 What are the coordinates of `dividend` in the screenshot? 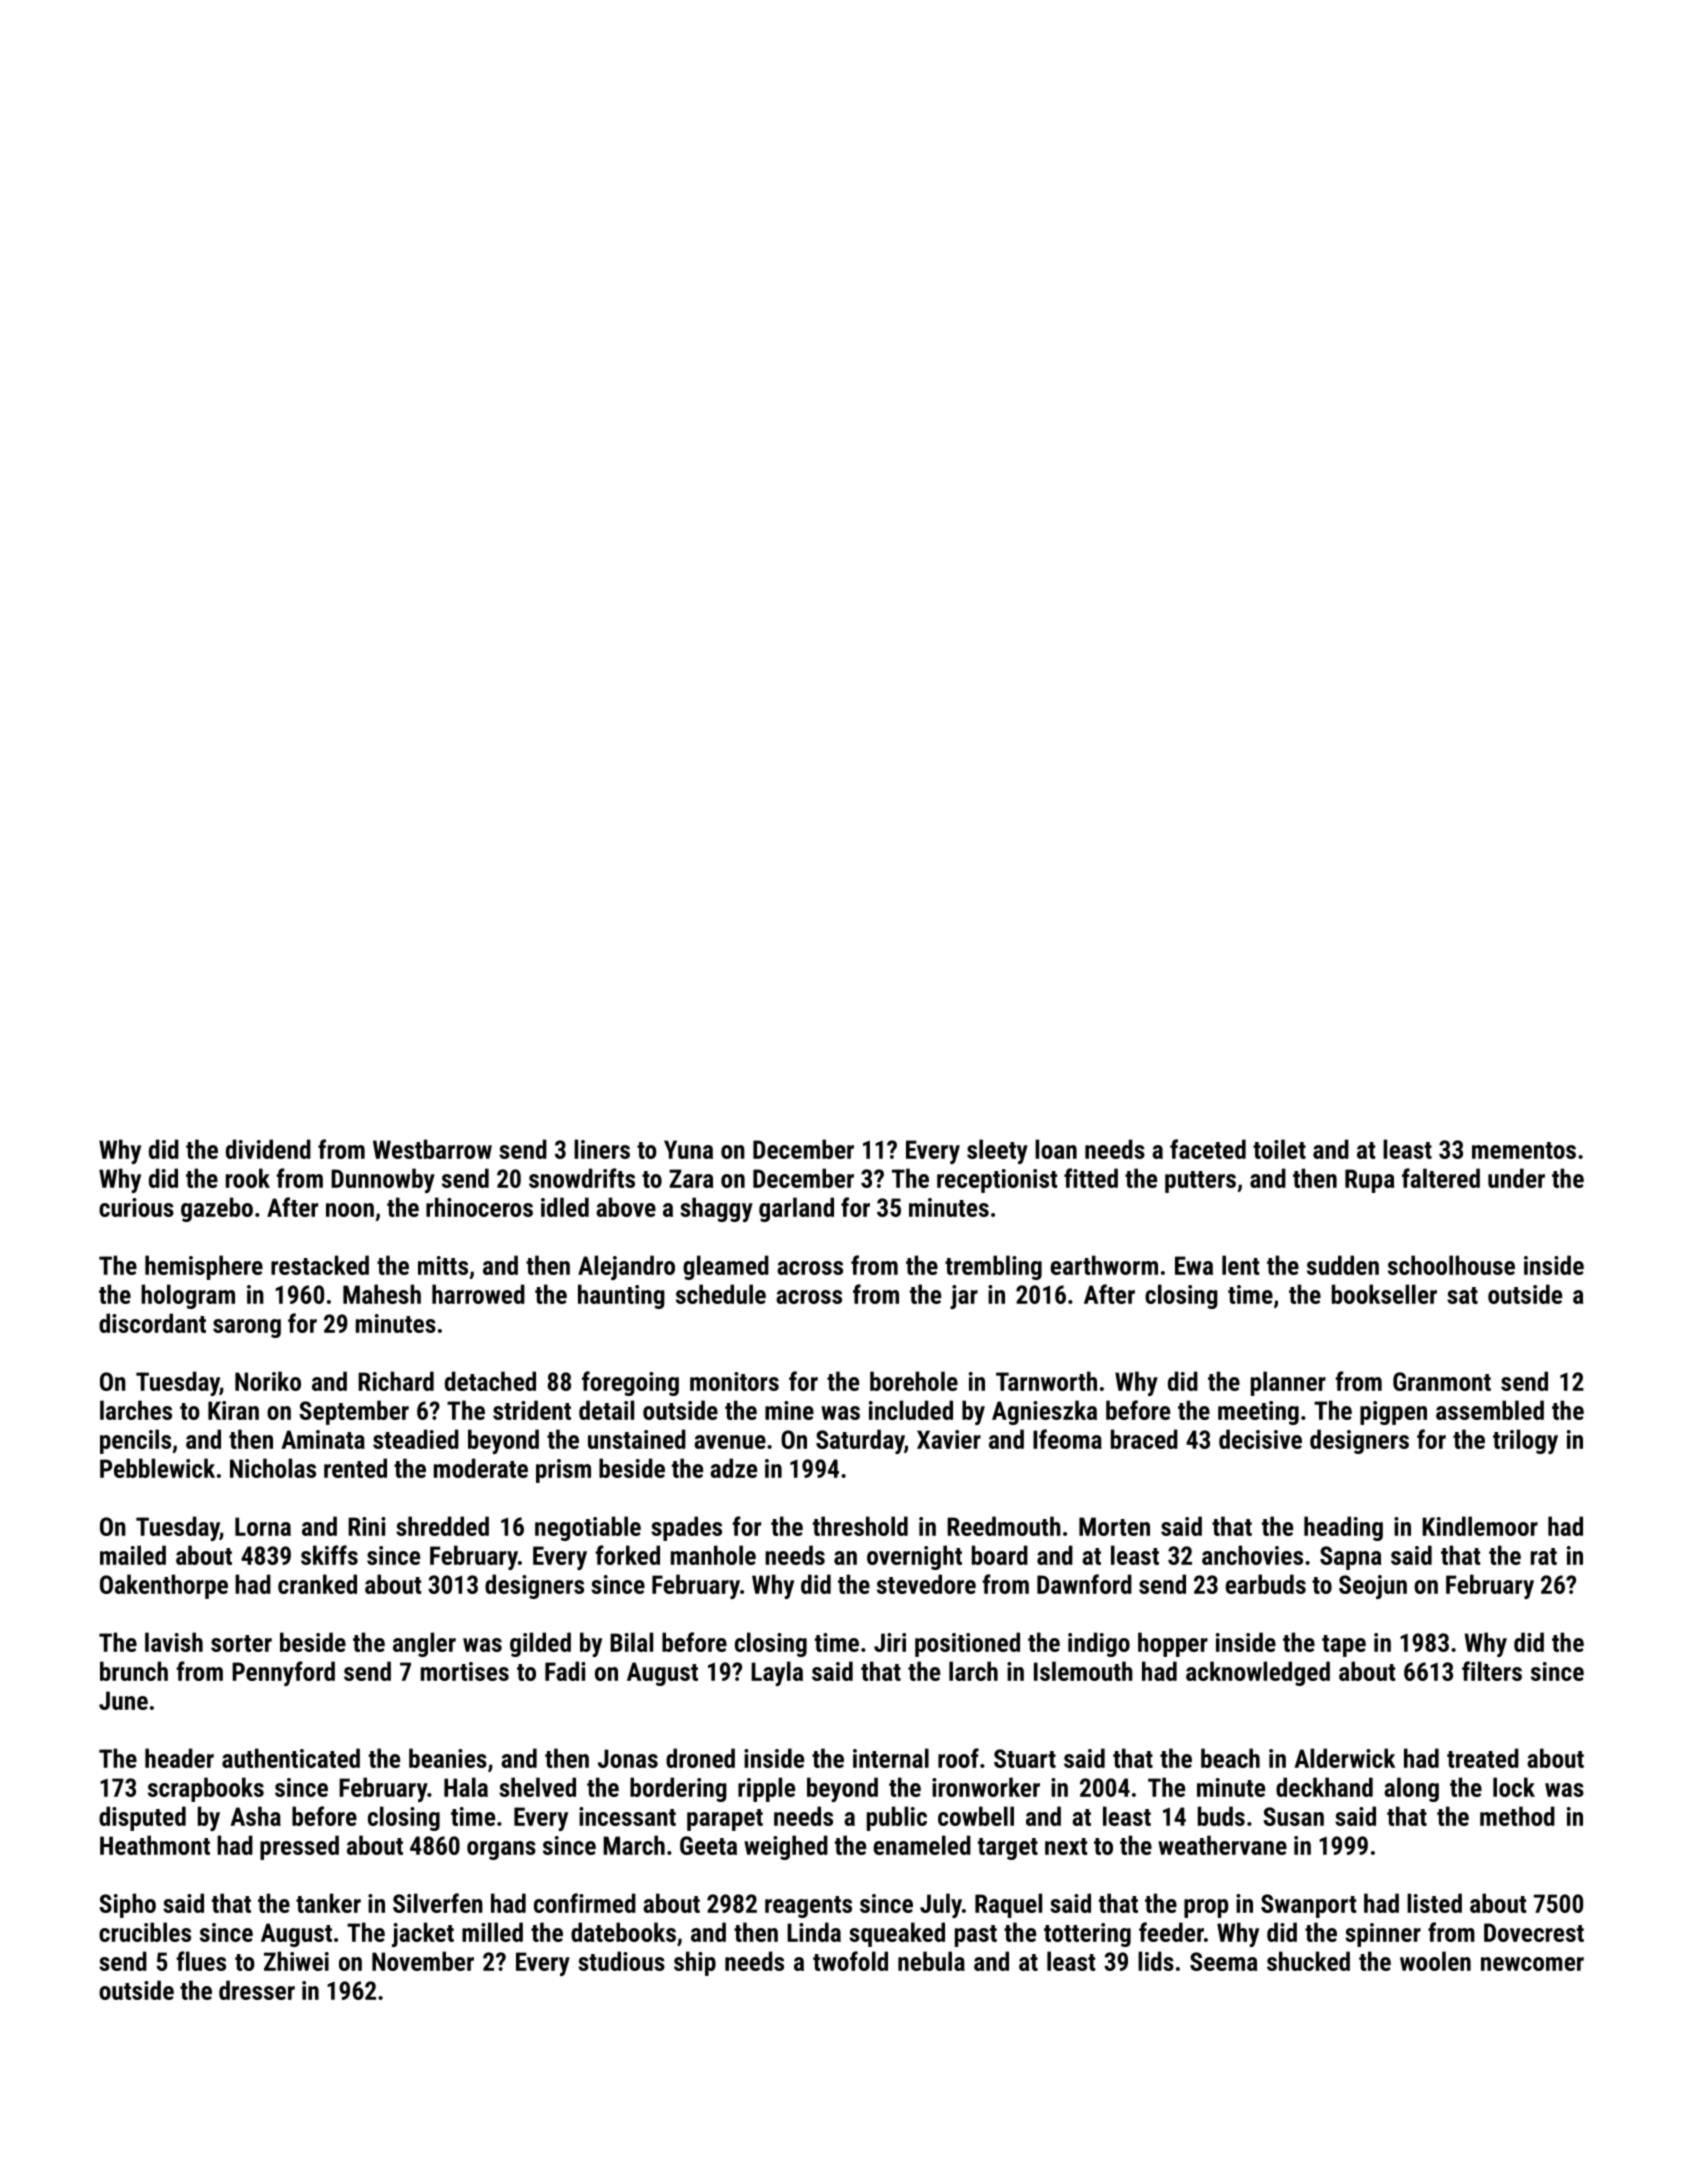 It's located at (268, 1149).
